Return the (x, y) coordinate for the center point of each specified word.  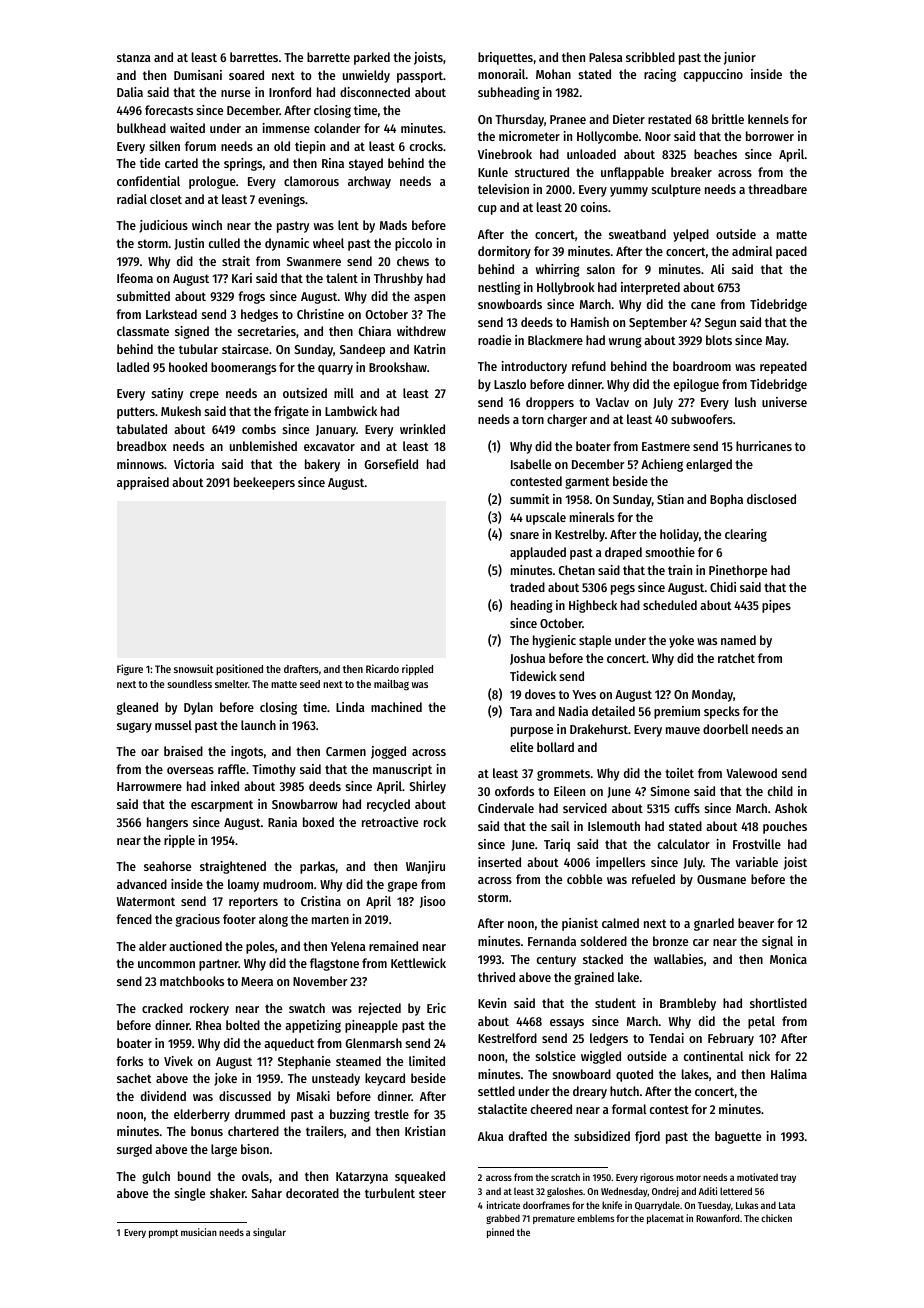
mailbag (391, 685)
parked (372, 58)
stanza (134, 57)
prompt (163, 1233)
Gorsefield (391, 464)
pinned (500, 1233)
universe (784, 402)
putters (136, 413)
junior (740, 58)
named (738, 640)
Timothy (274, 770)
